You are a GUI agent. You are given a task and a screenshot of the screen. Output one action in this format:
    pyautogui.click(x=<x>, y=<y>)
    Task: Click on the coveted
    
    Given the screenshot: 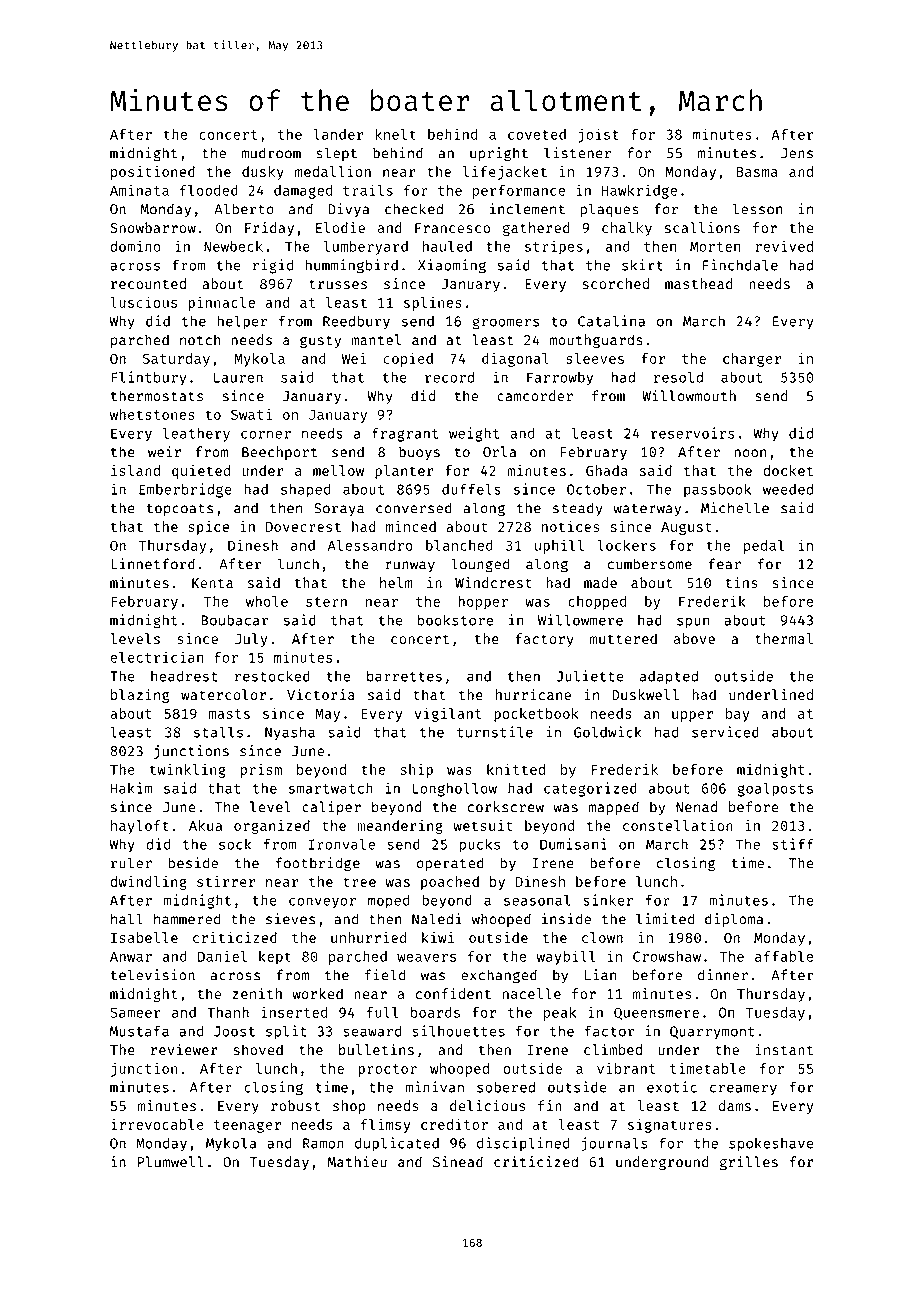 What is the action you would take?
    pyautogui.click(x=537, y=134)
